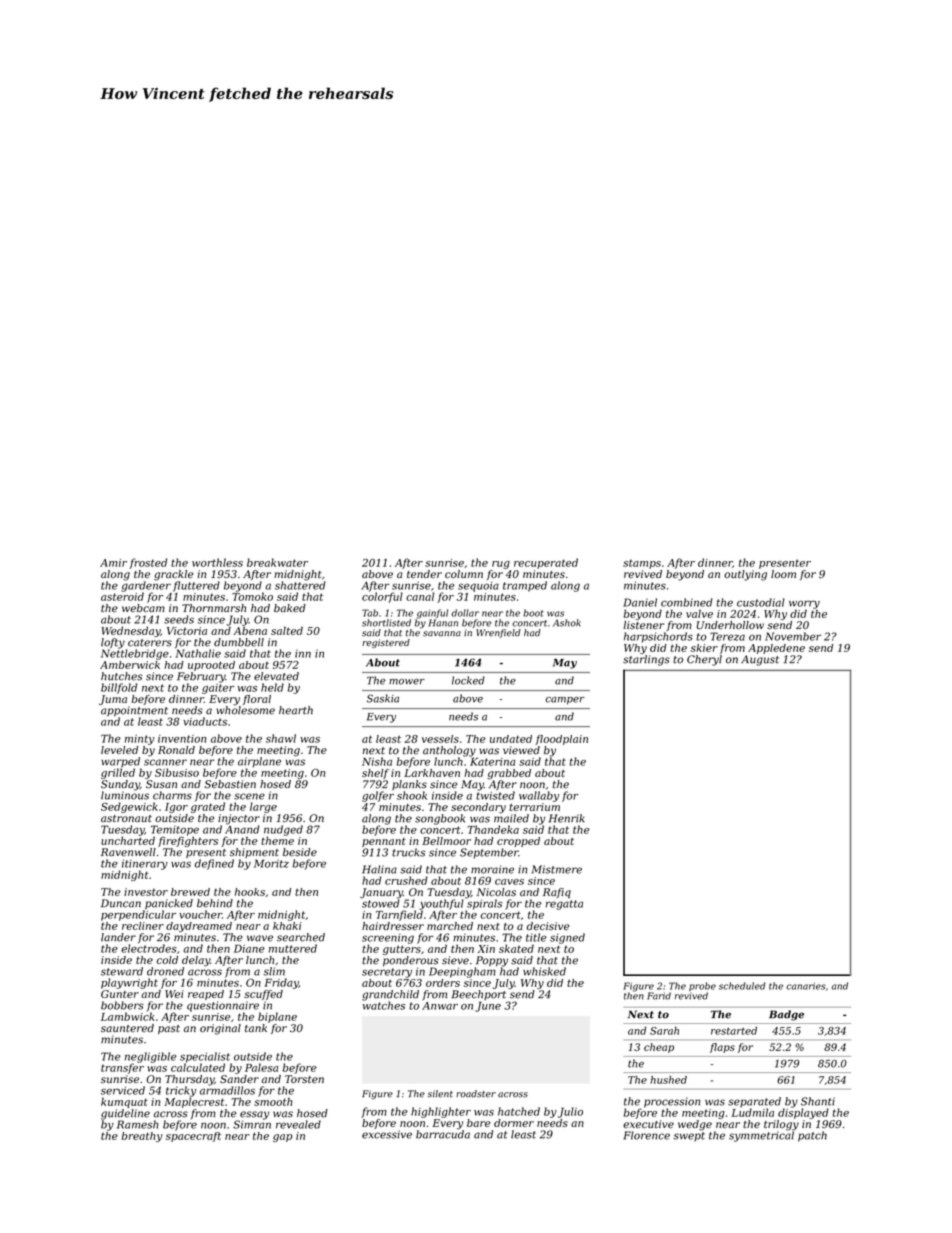 This screenshot has width=952, height=1233. I want to click on khaki, so click(287, 926).
